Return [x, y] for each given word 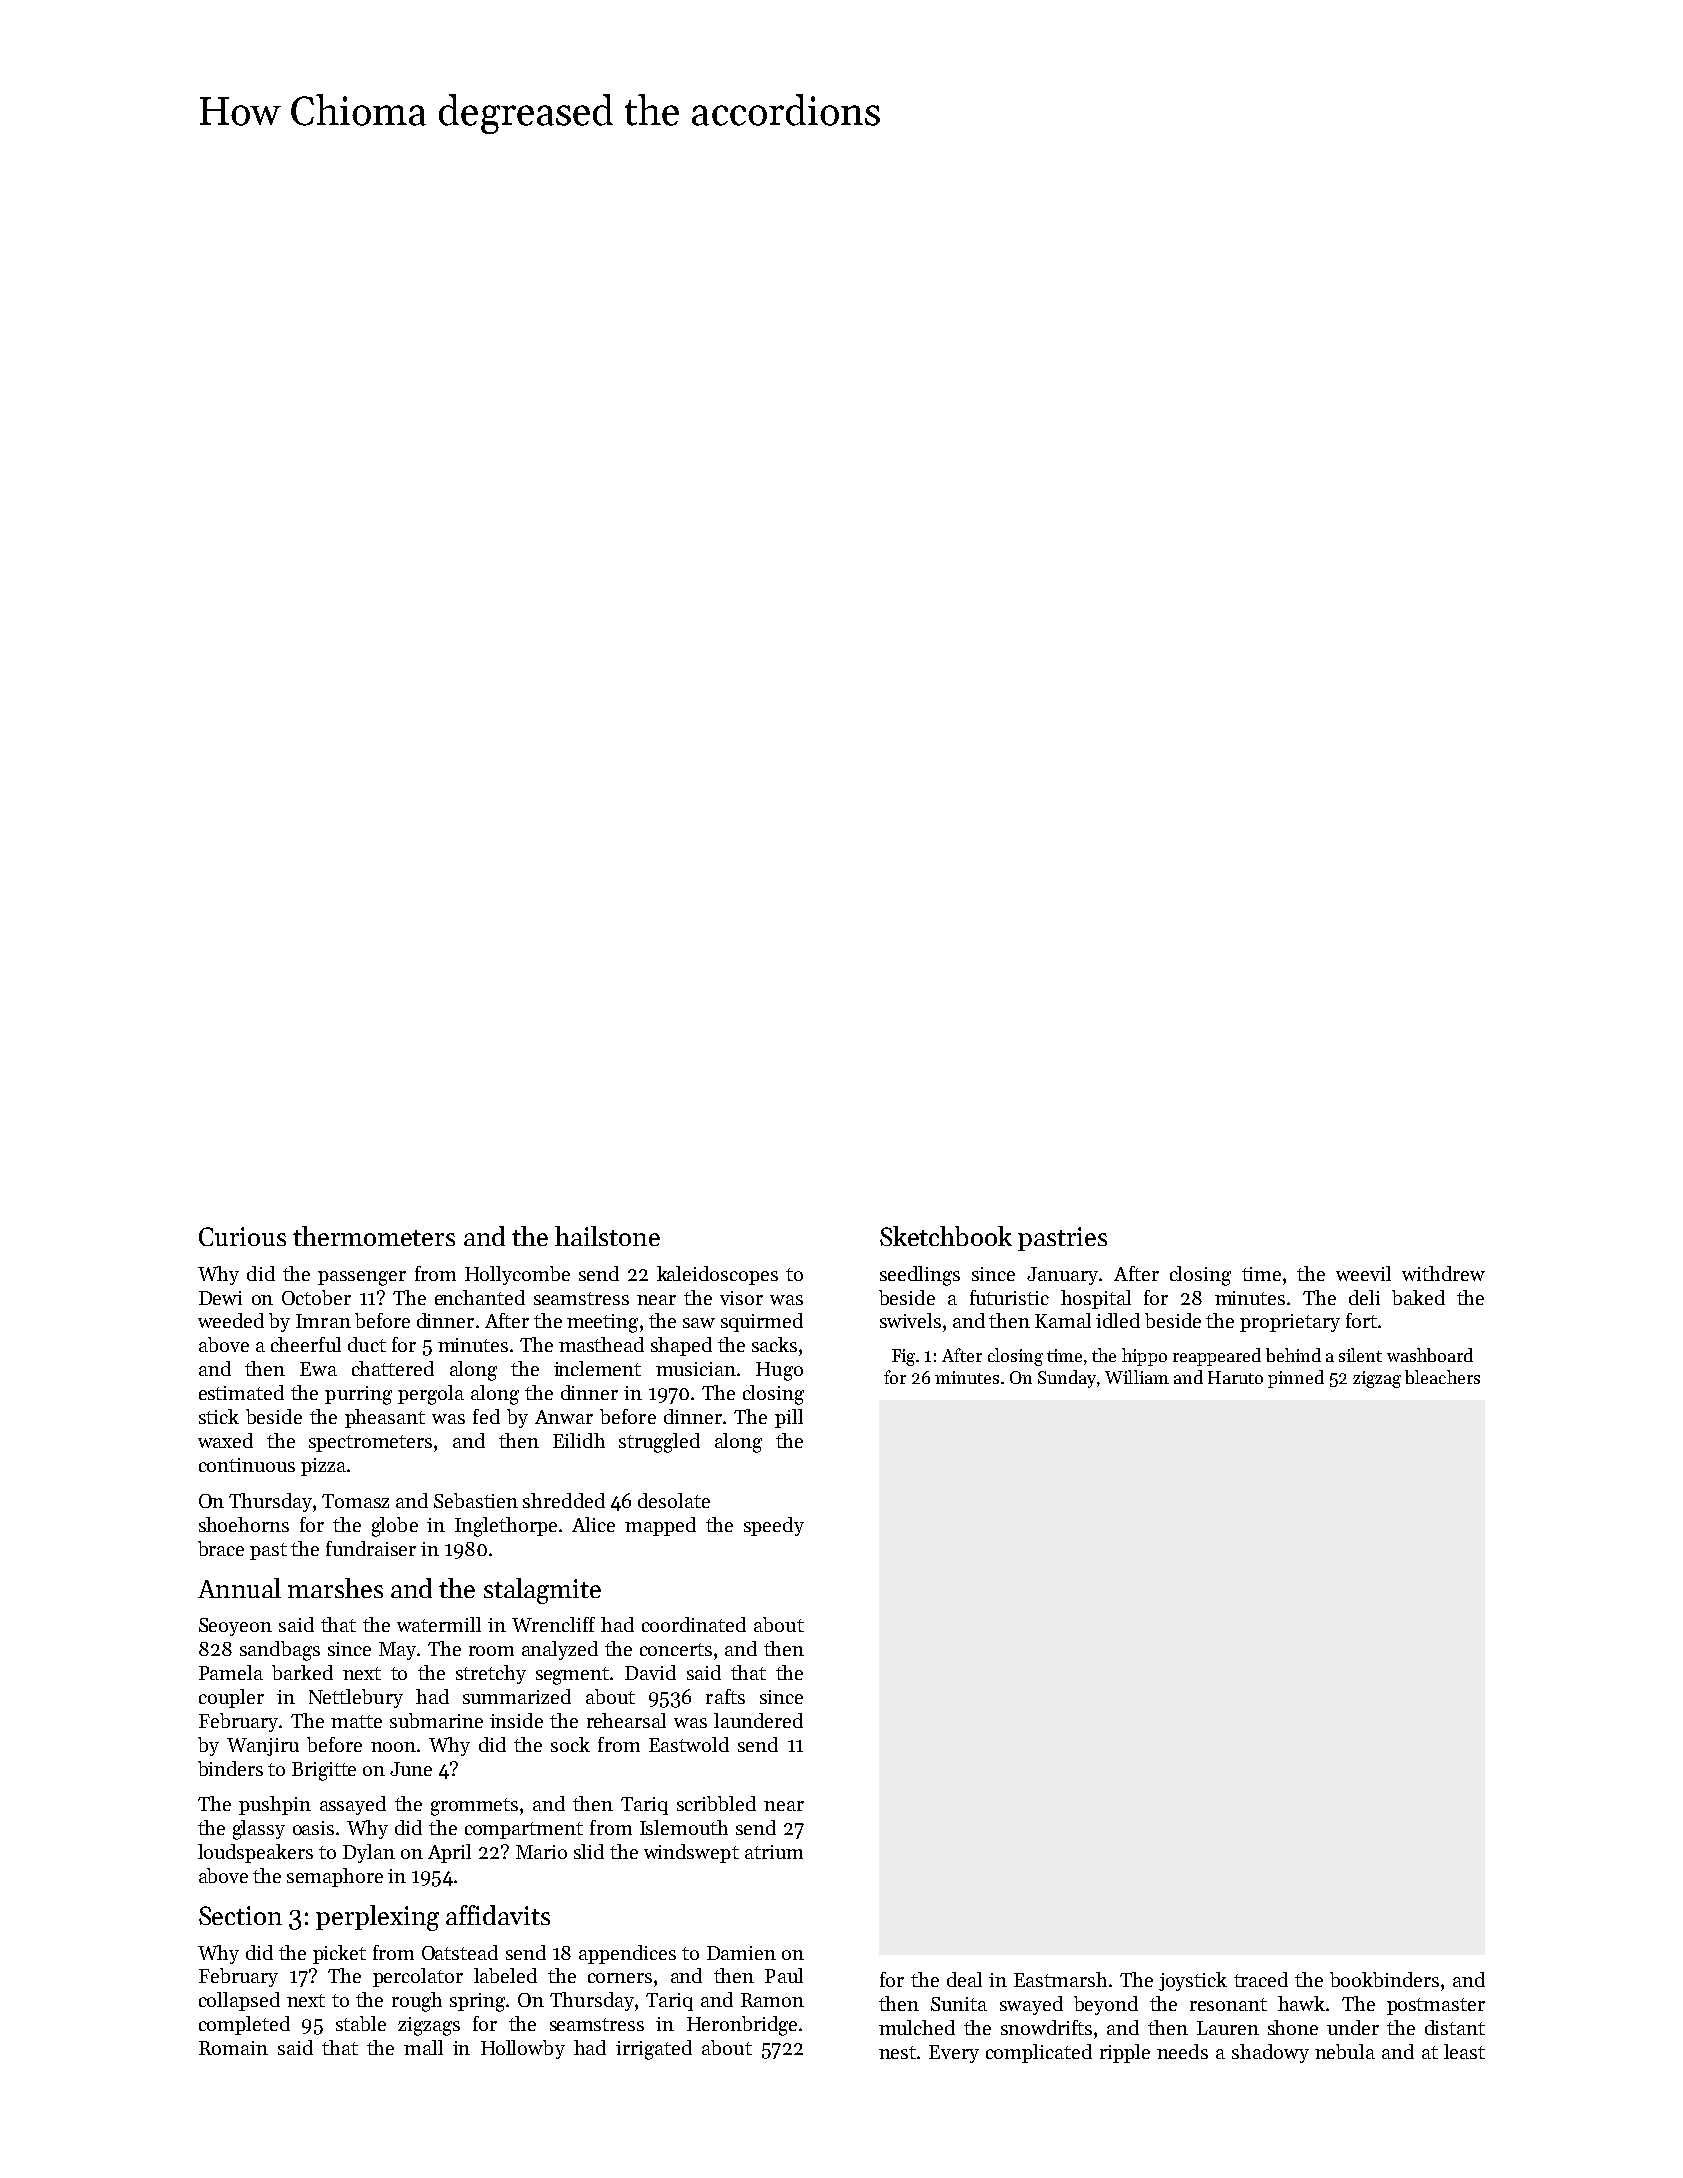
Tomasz [355, 1501]
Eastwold [689, 1744]
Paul [784, 1975]
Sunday [1067, 1379]
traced [1261, 1979]
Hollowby [523, 2049]
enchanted [480, 1297]
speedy [774, 1526]
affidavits [498, 1915]
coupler [231, 1698]
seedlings [920, 1276]
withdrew [1443, 1273]
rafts [725, 1696]
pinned [1296, 1379]
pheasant [385, 1418]
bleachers [1442, 1377]
